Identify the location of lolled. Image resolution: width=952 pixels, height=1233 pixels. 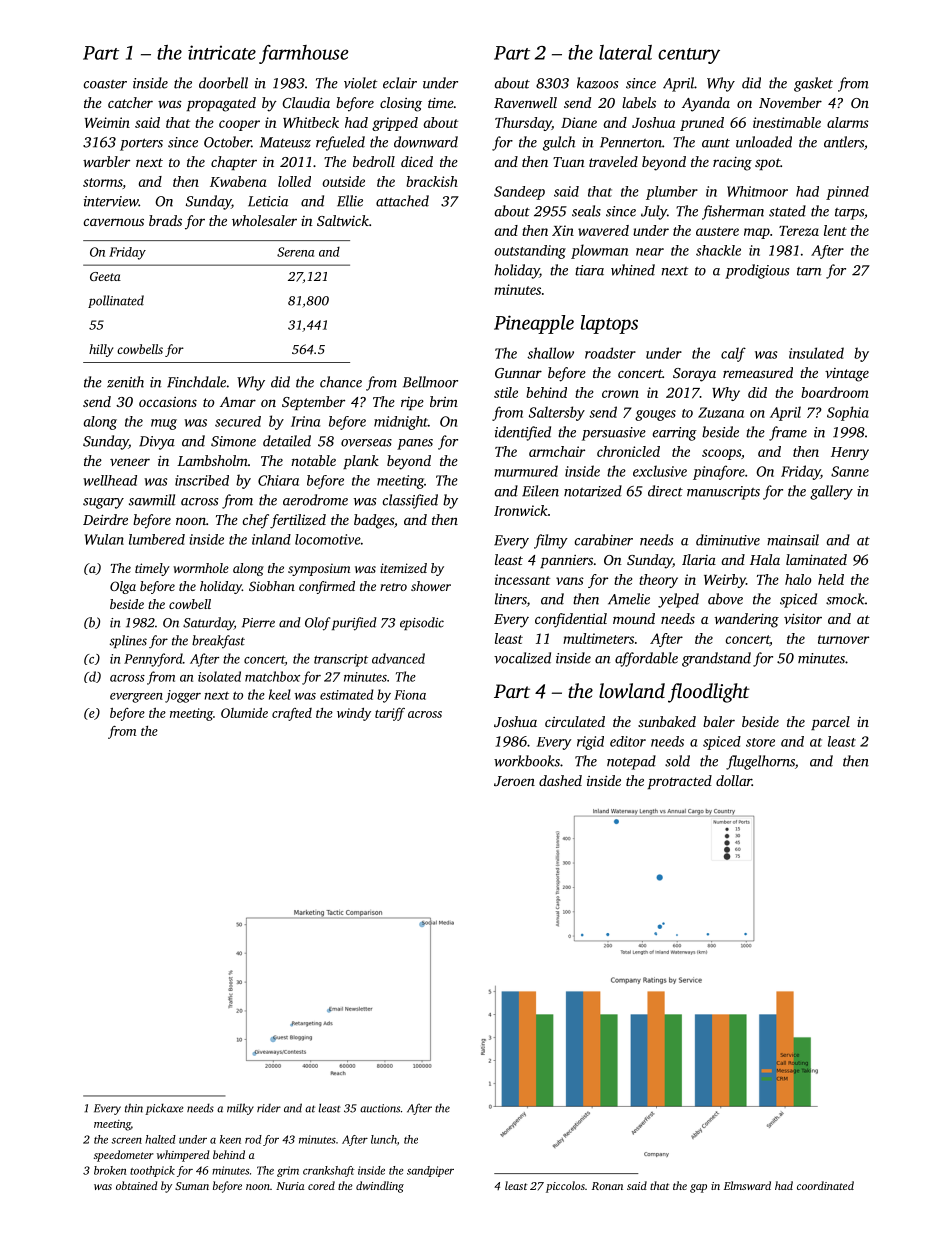
(294, 181).
